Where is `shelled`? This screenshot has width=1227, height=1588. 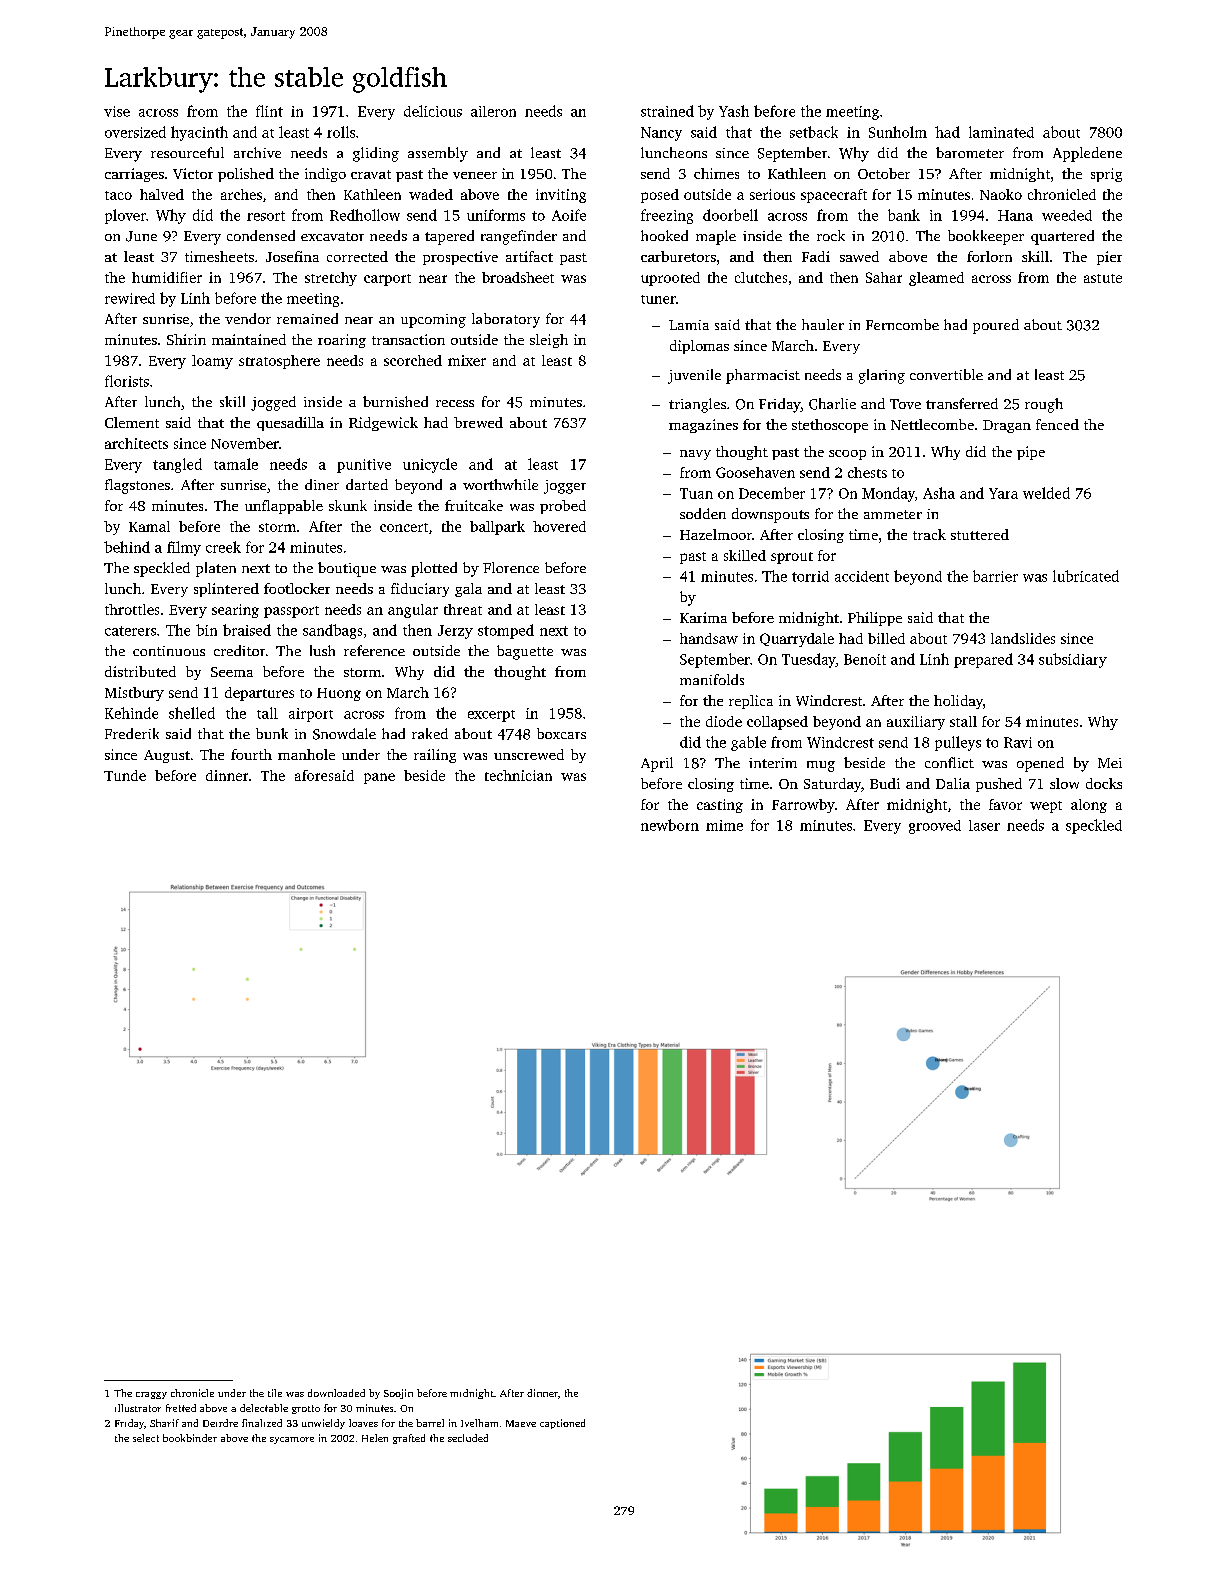
shelled is located at coordinates (192, 713).
